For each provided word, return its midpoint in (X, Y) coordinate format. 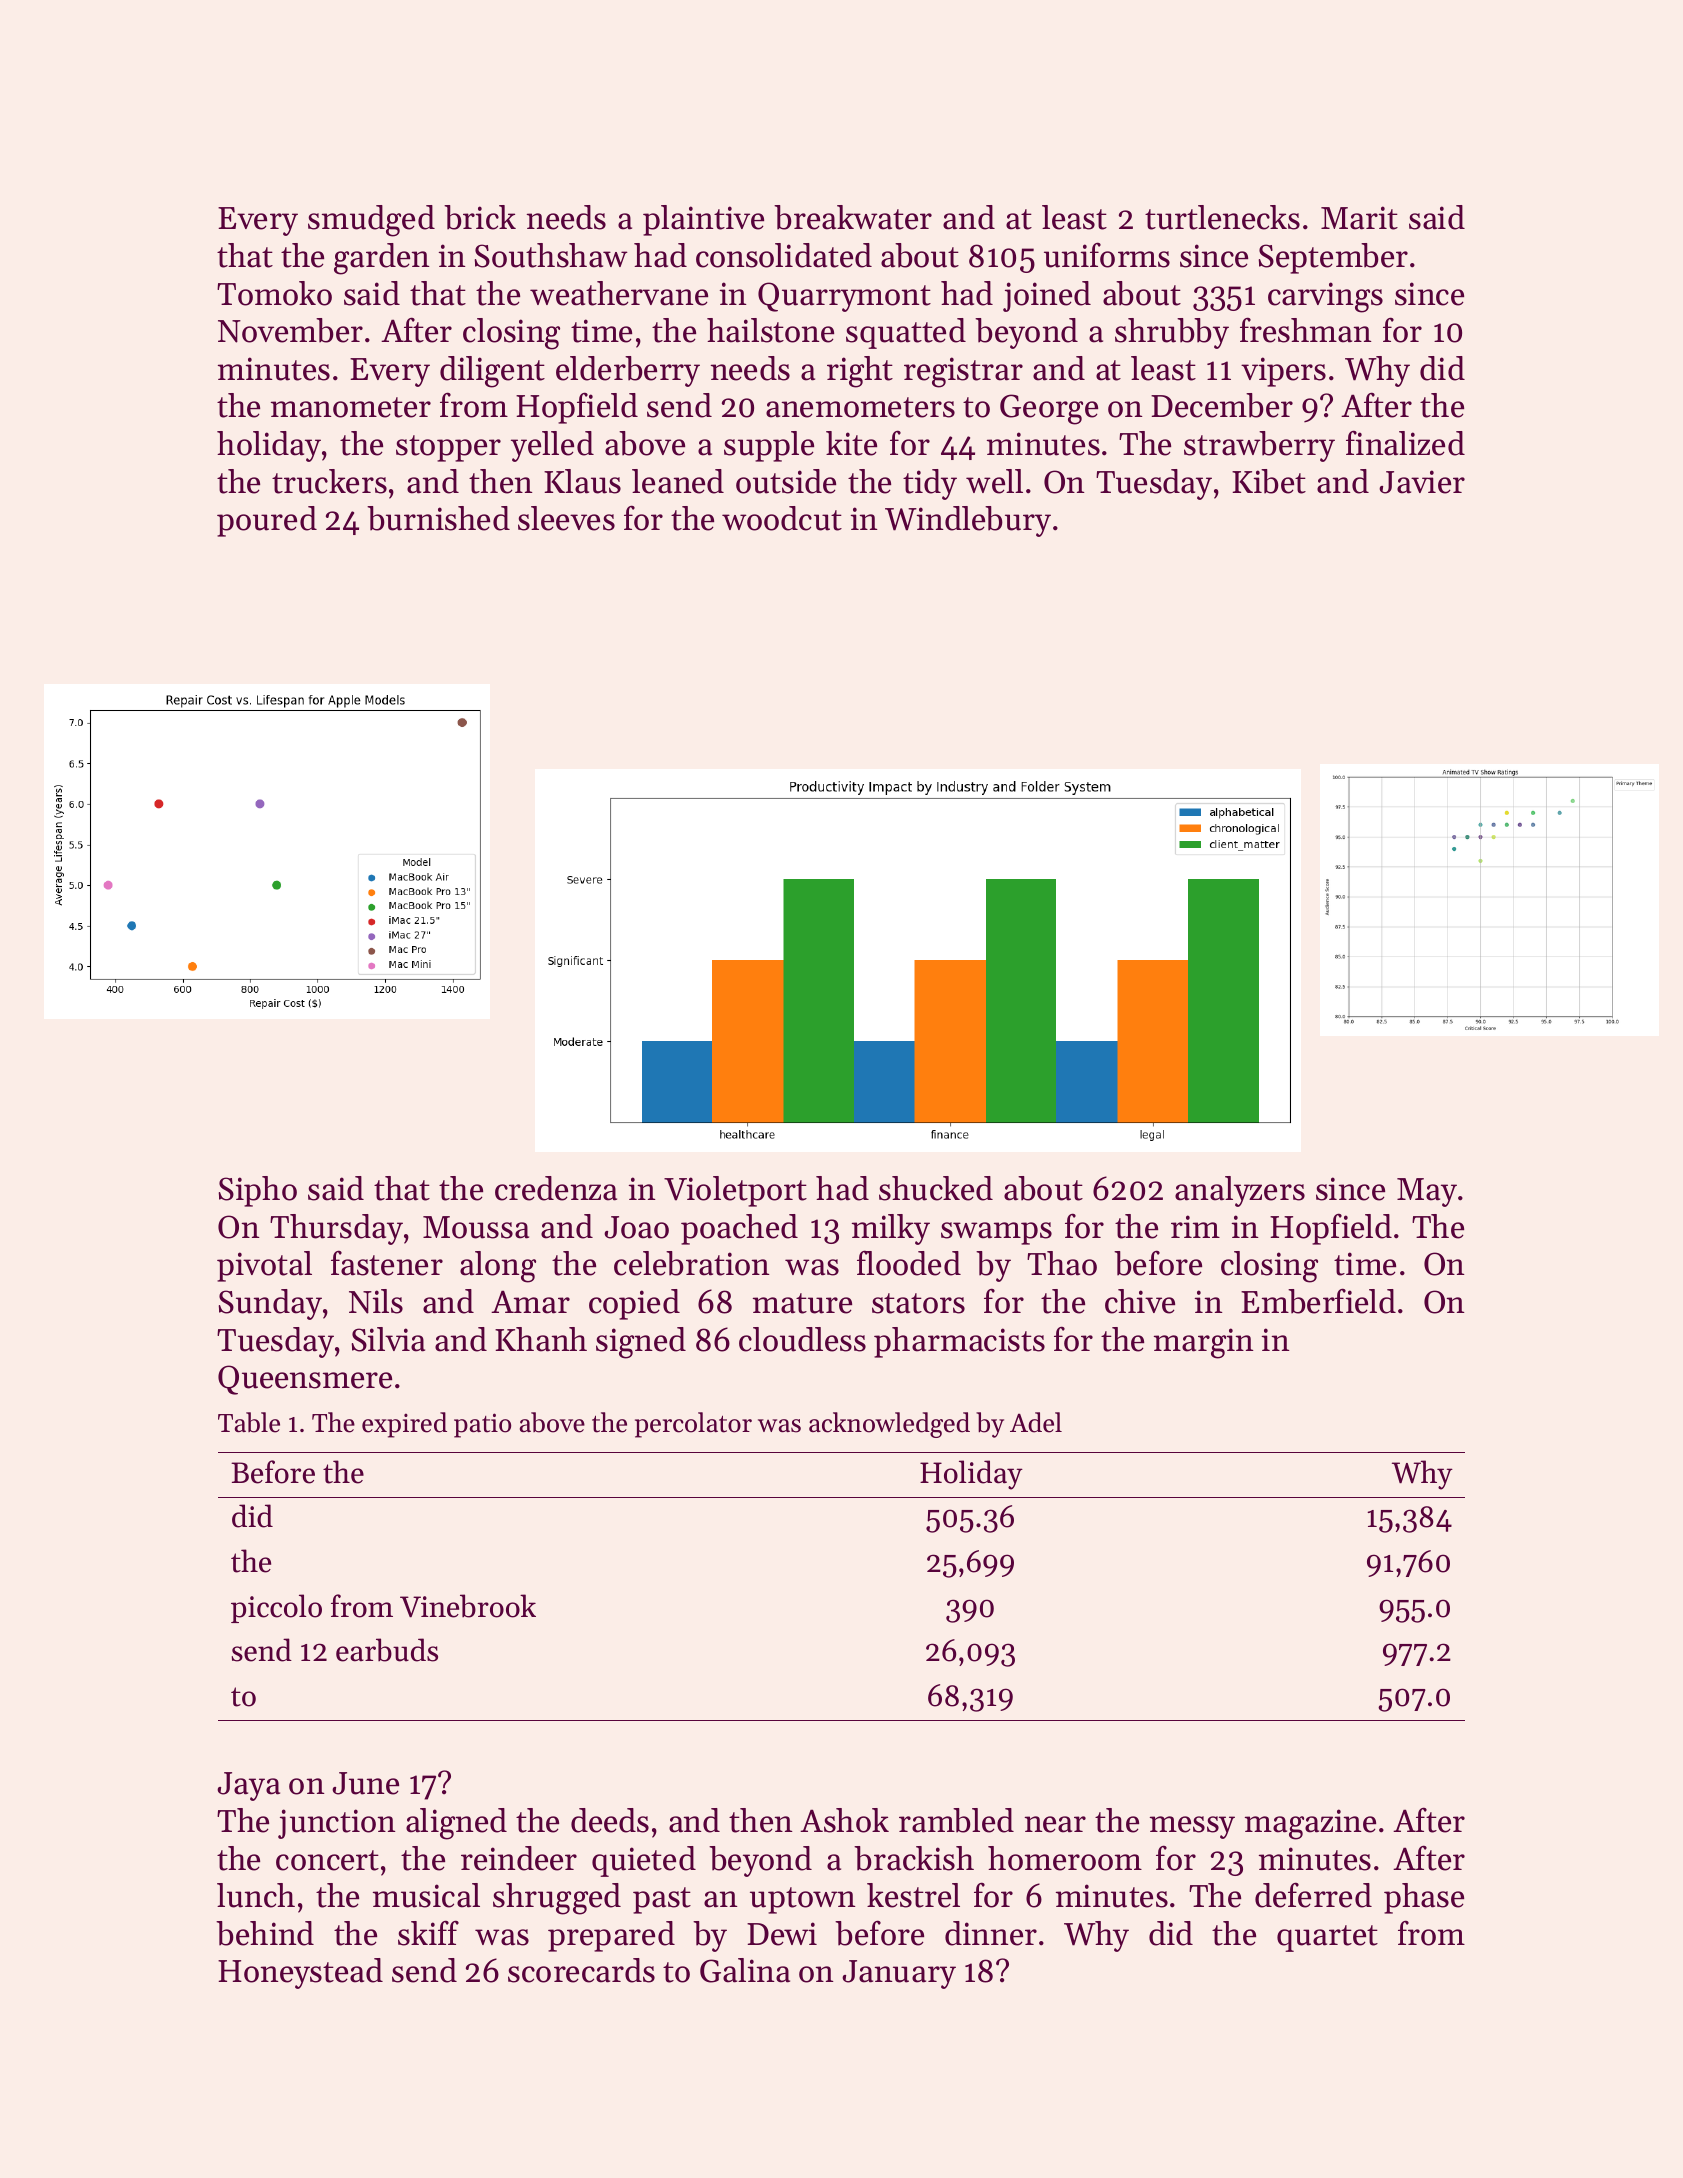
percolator (693, 1425)
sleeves (566, 518)
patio (482, 1425)
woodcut (782, 518)
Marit (1359, 218)
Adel (1036, 1422)
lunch (256, 1895)
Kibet (1269, 481)
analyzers (1240, 1191)
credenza (556, 1188)
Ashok (844, 1820)
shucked (936, 1188)
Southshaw (551, 255)
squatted (906, 333)
